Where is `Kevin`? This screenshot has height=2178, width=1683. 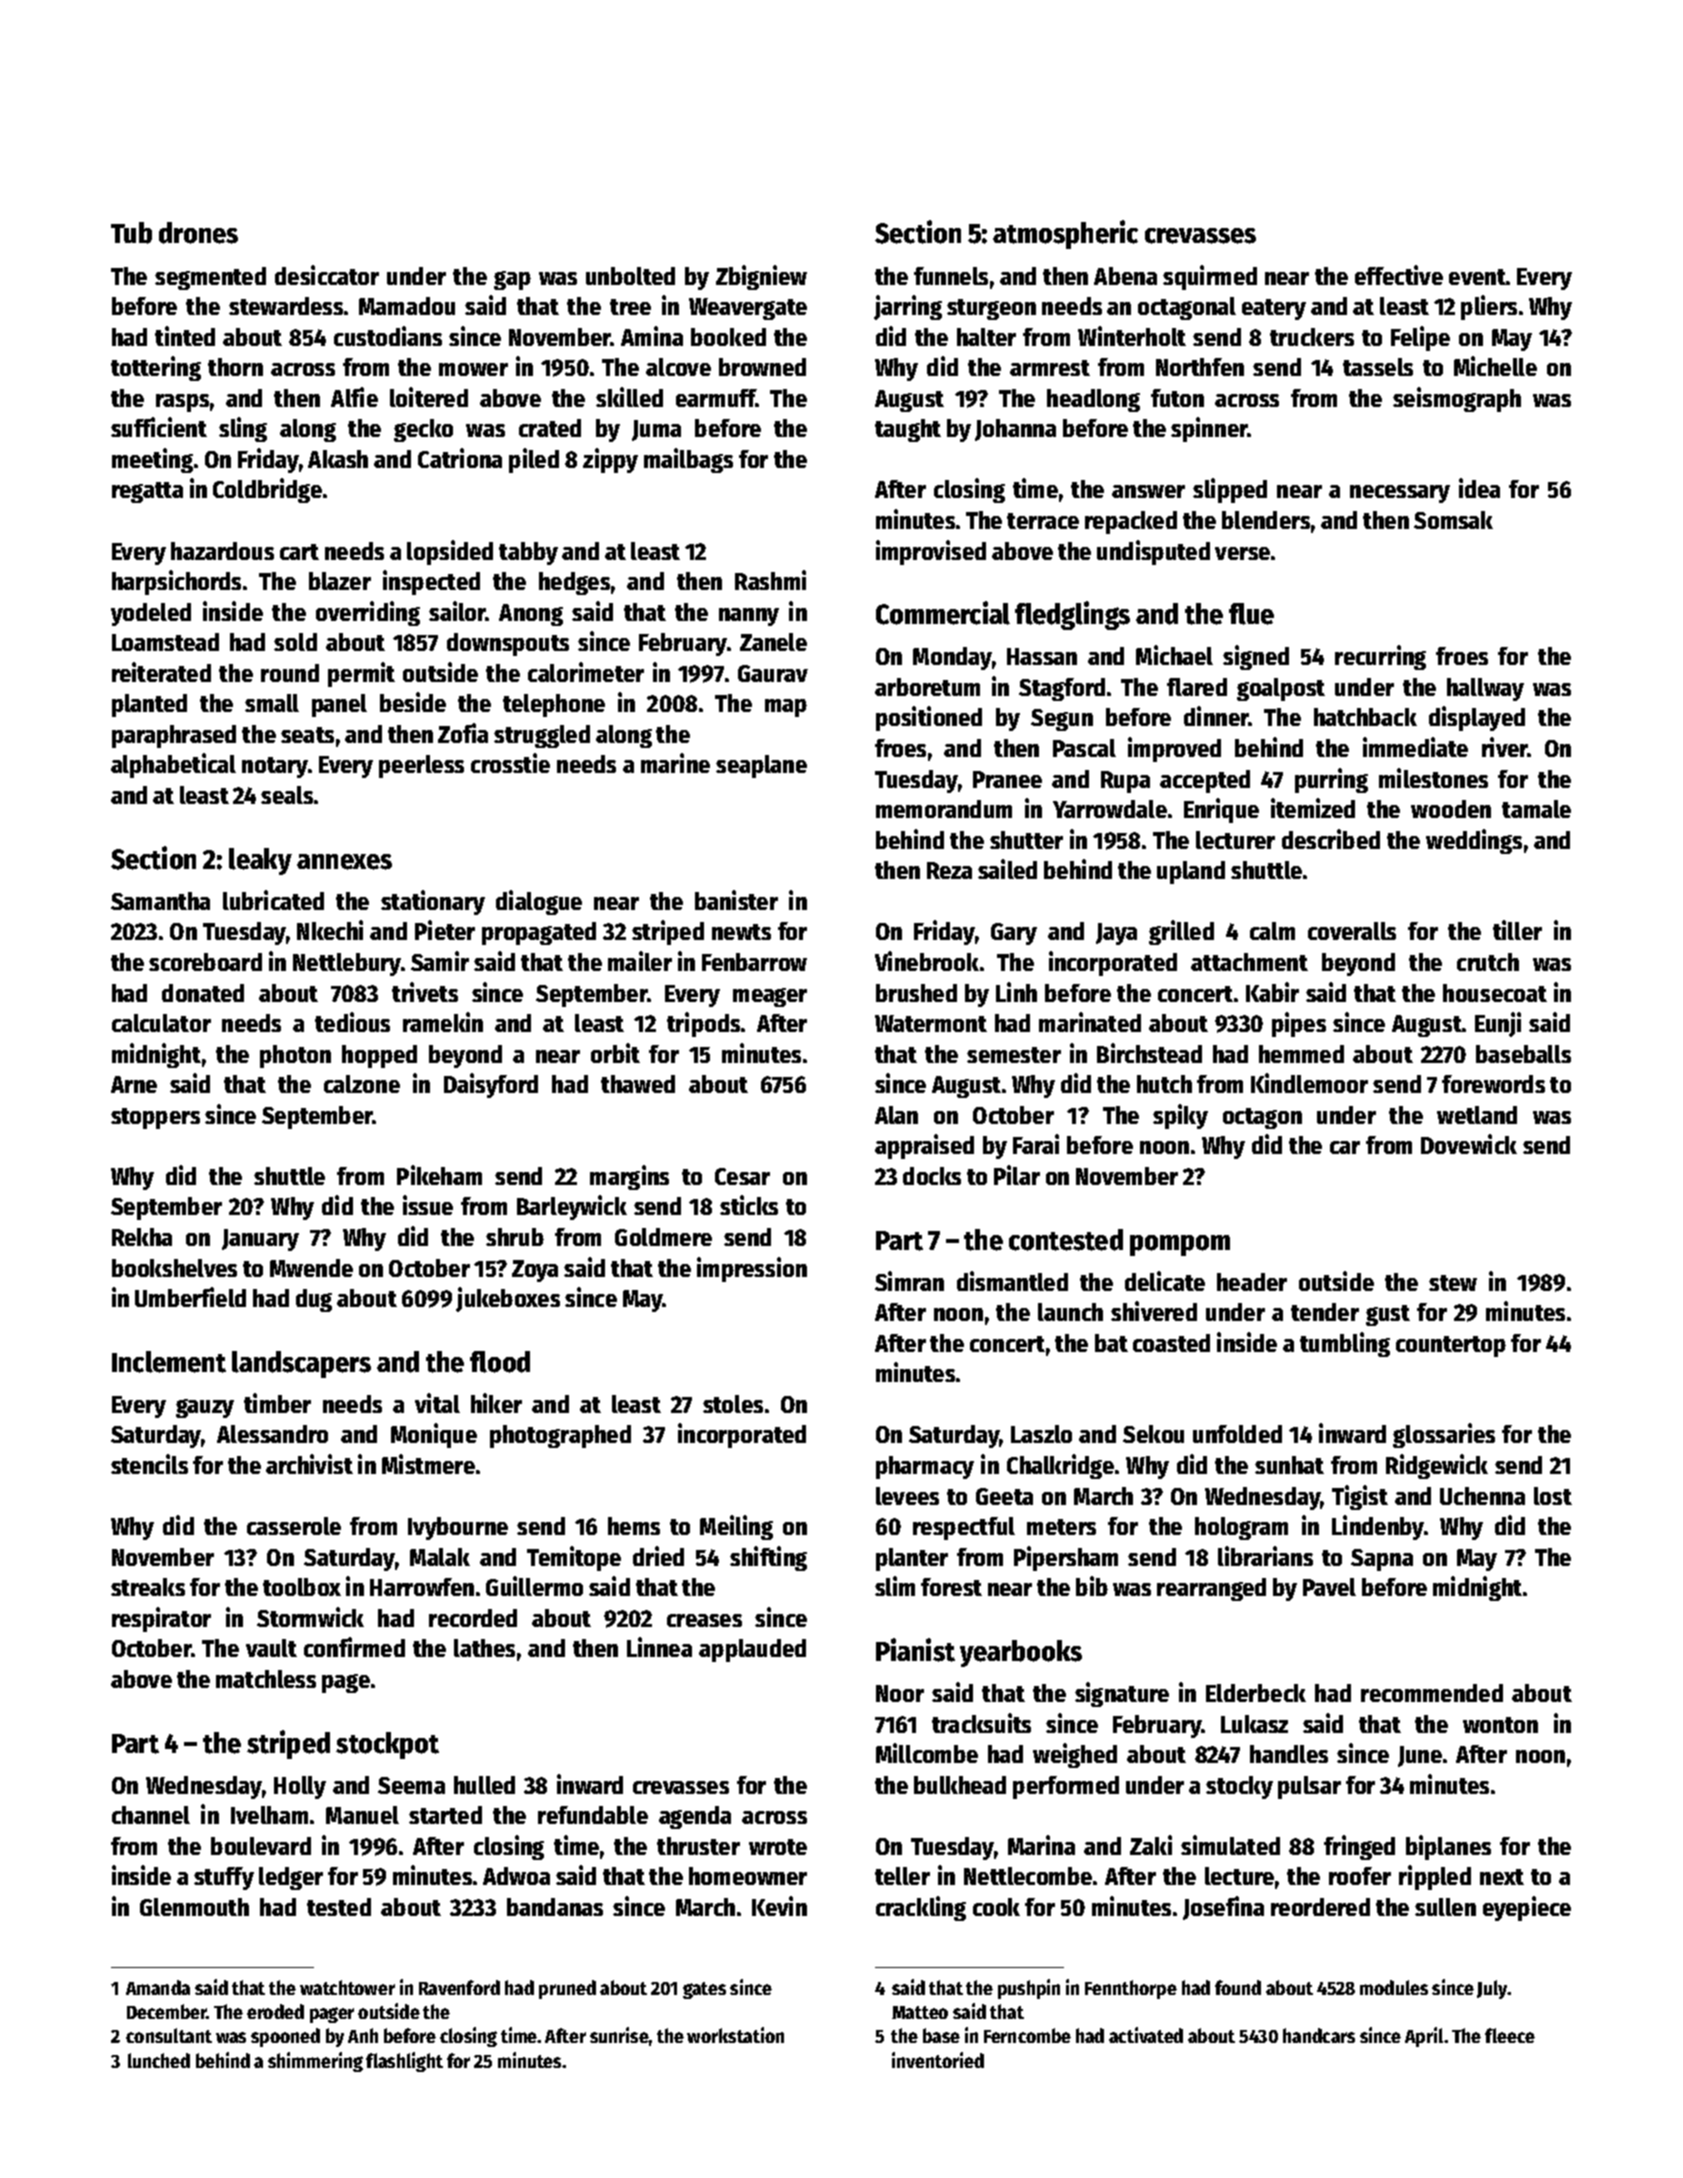
Kevin is located at coordinates (779, 1906).
